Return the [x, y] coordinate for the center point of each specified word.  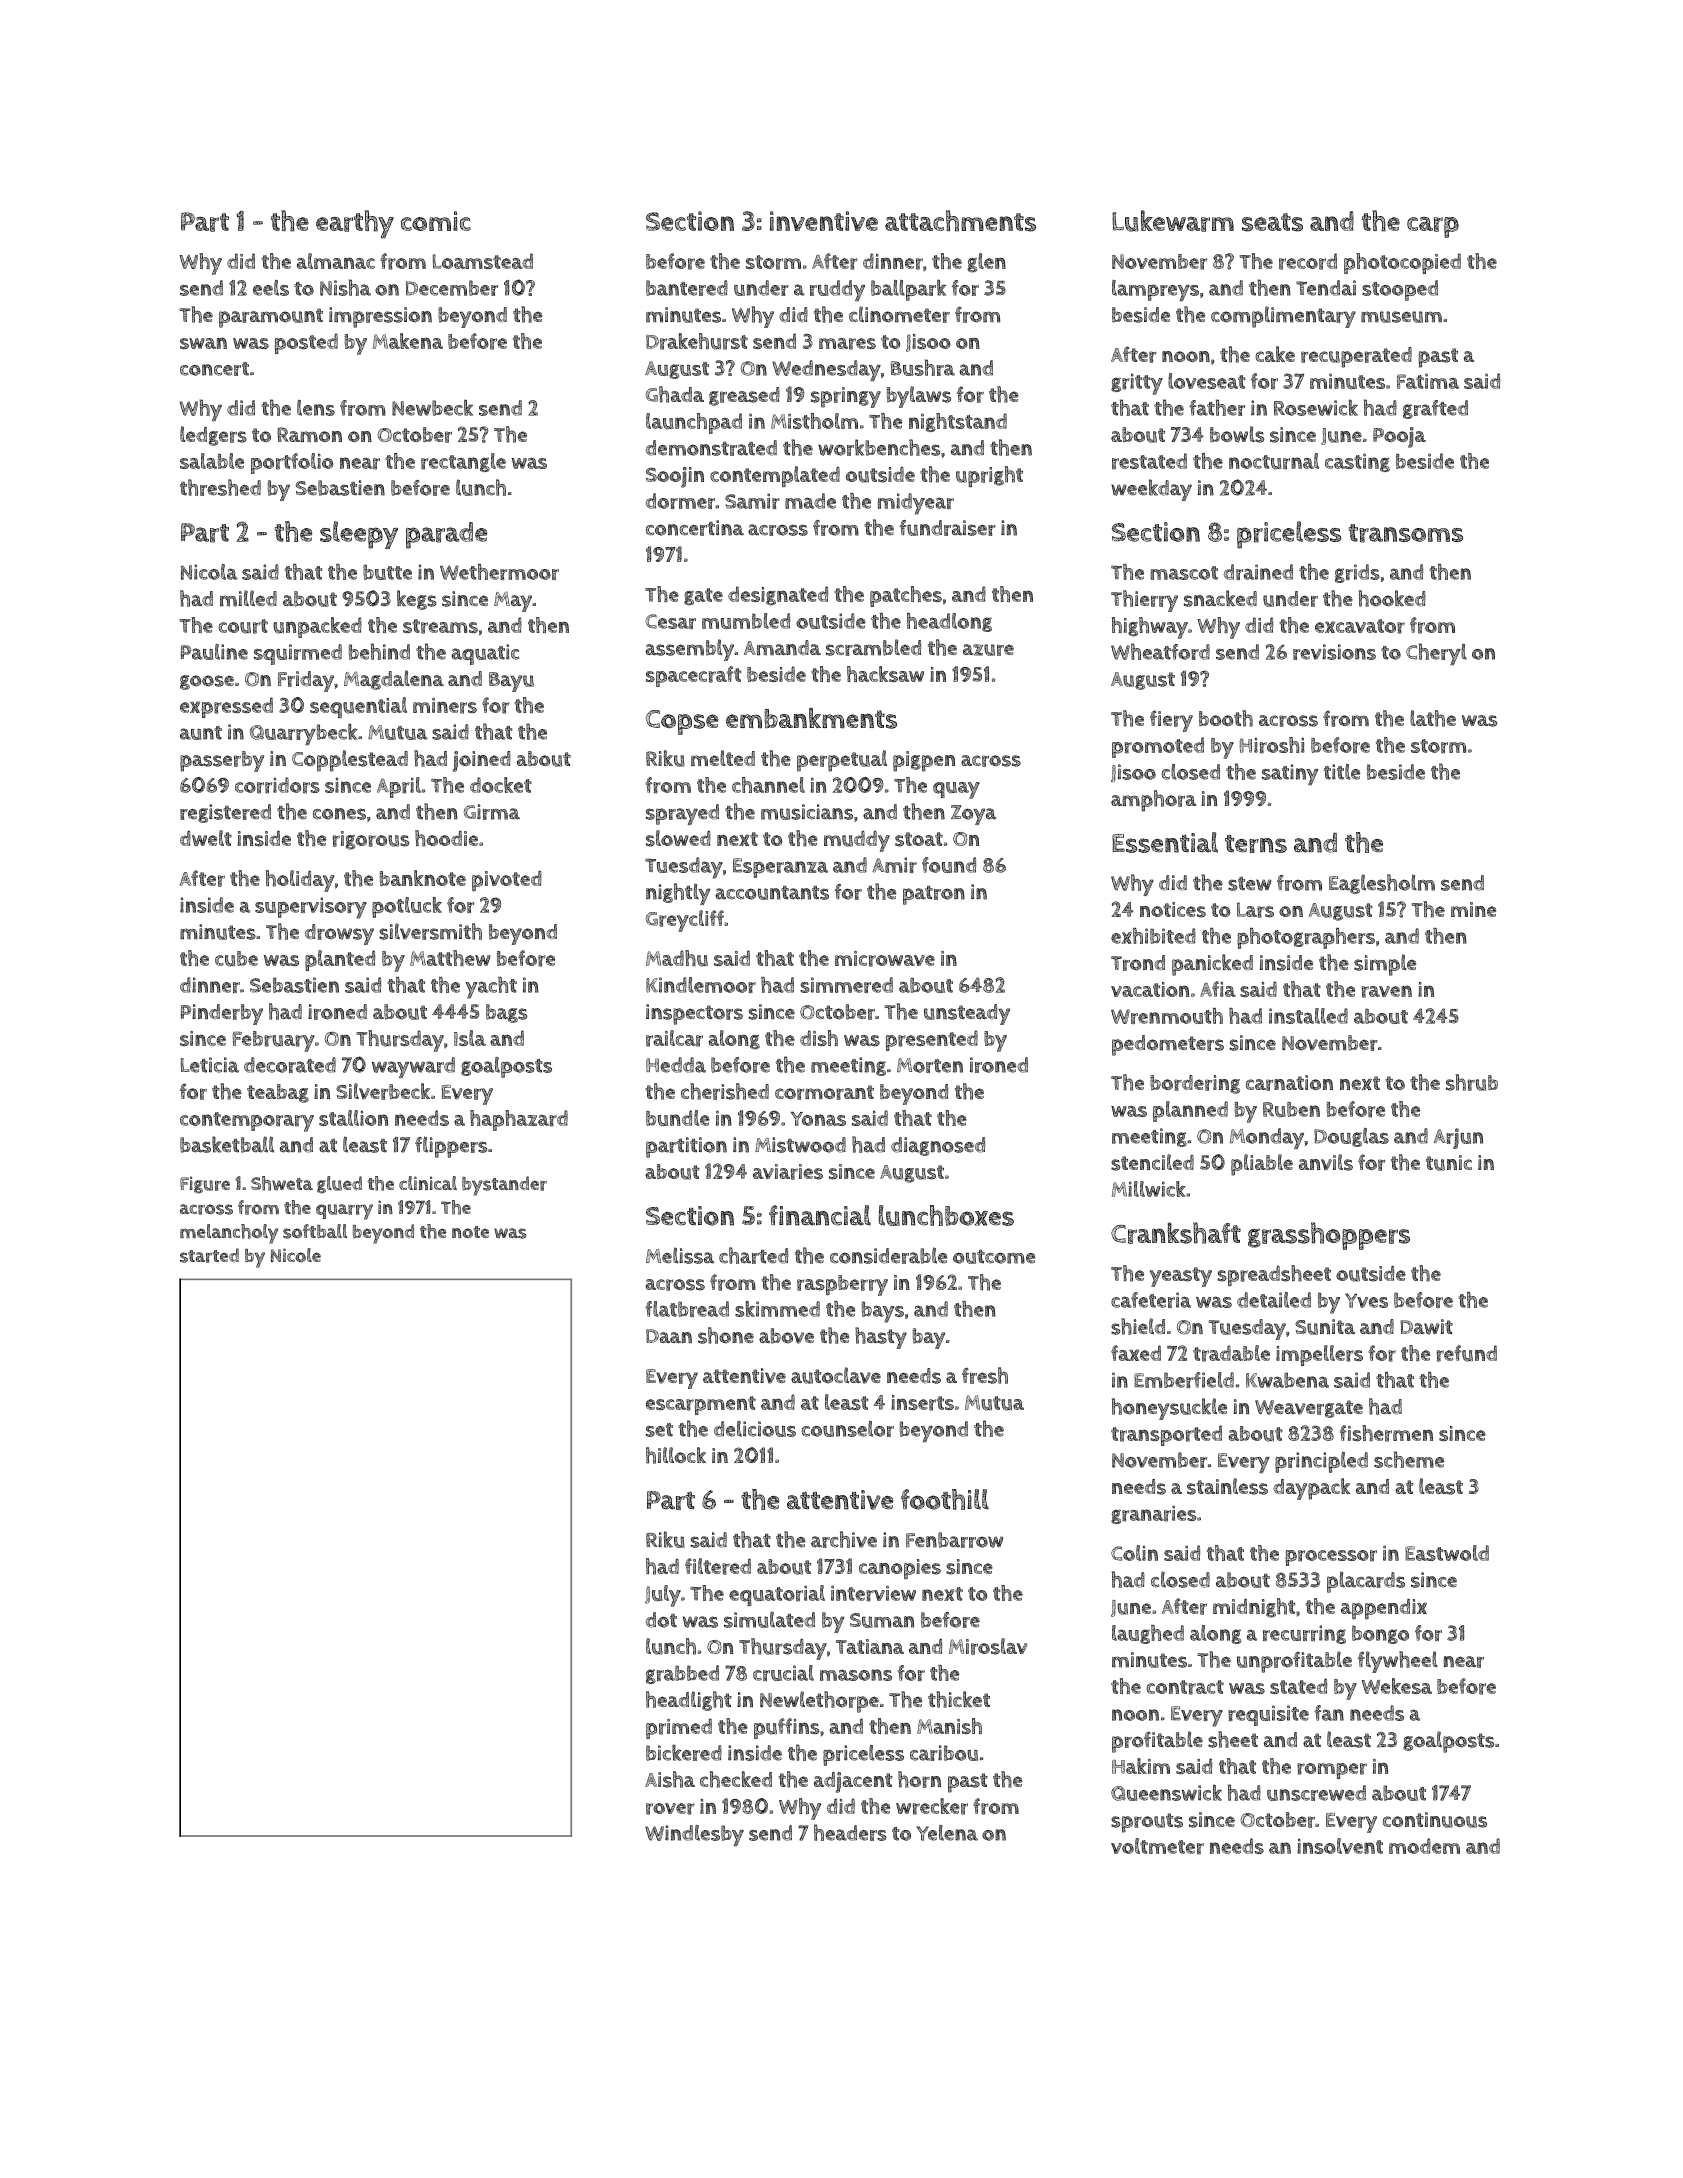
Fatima [1428, 381]
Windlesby [694, 1836]
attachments [960, 221]
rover [670, 1809]
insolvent [1340, 1846]
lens [316, 408]
